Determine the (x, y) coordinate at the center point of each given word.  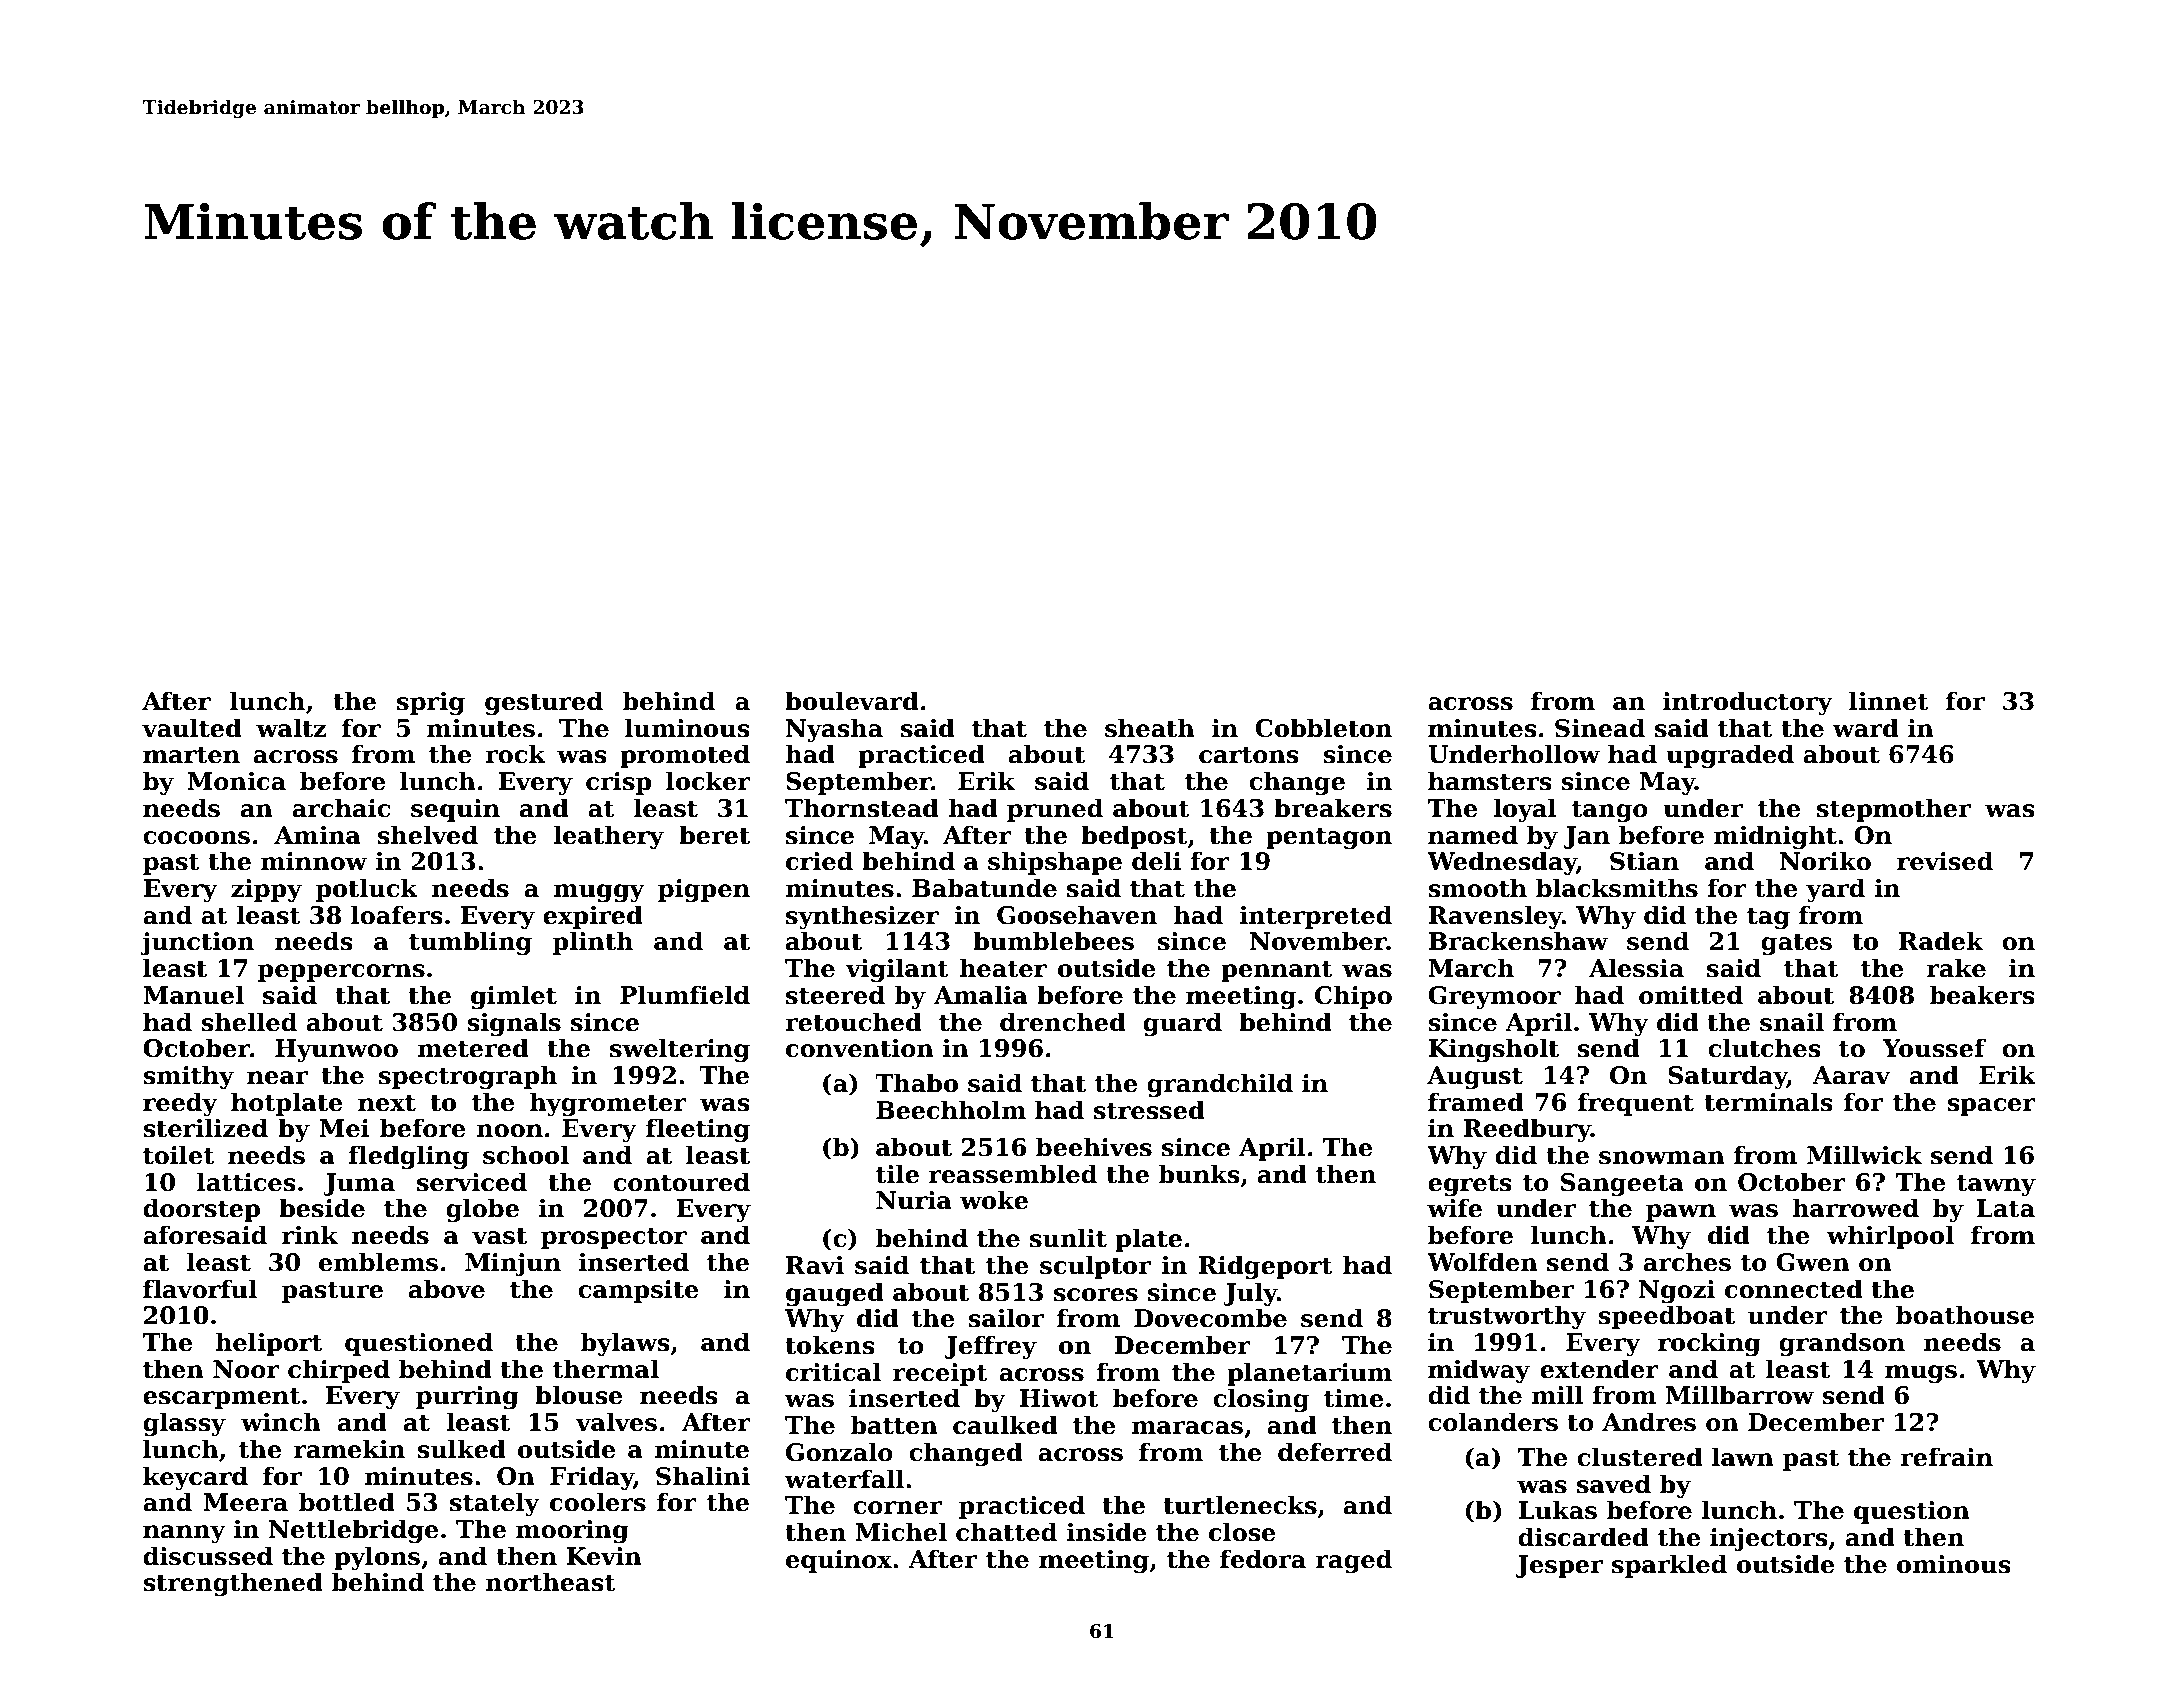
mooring (572, 1532)
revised (1945, 861)
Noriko (1825, 861)
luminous (687, 728)
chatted (1006, 1532)
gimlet (514, 997)
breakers (1333, 808)
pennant (1277, 971)
